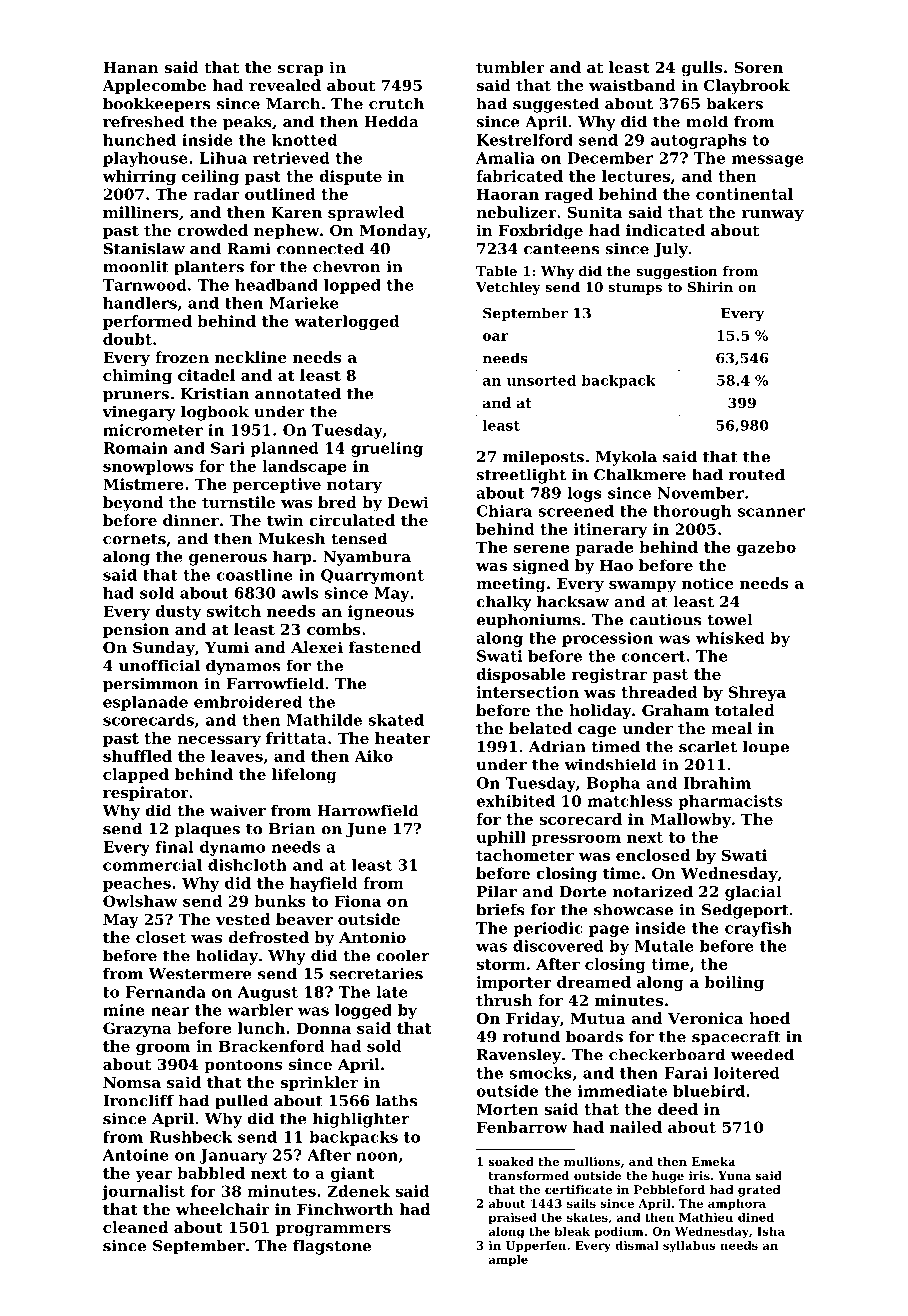 The height and width of the screenshot is (1316, 908). What do you see at coordinates (510, 67) in the screenshot?
I see `tumbler` at bounding box center [510, 67].
